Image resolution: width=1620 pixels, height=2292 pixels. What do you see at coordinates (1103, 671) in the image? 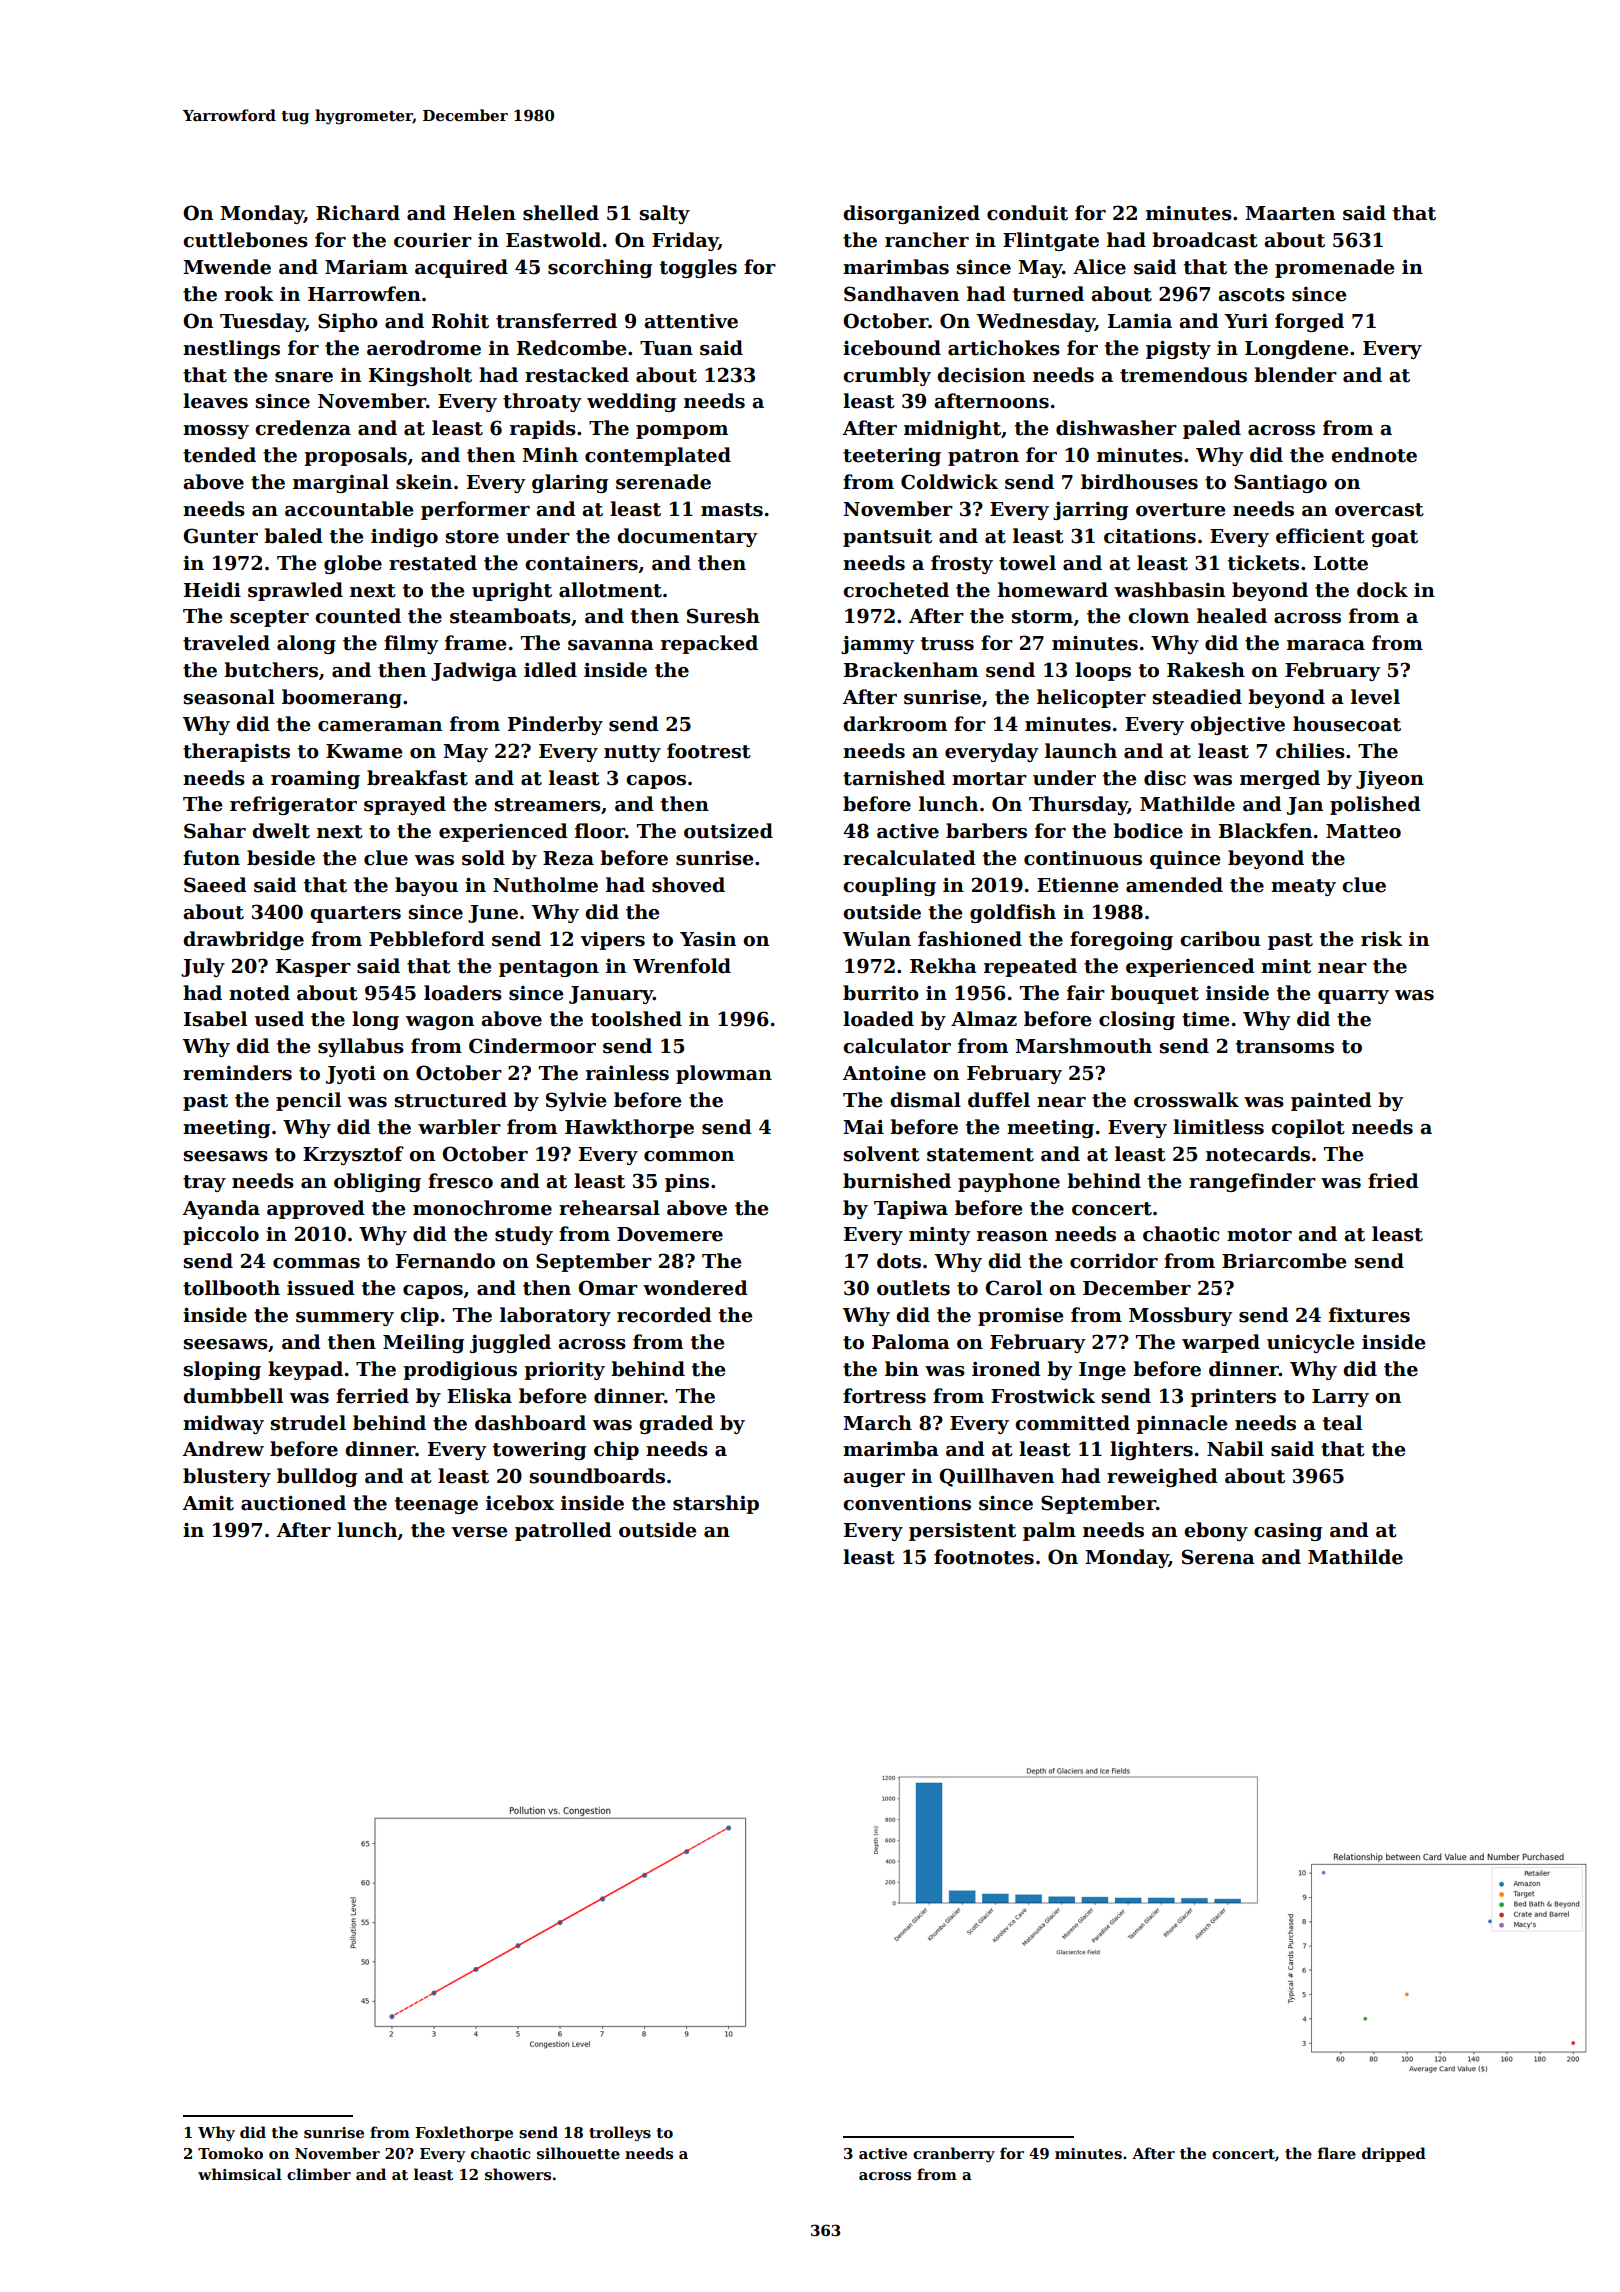
I see `loops` at bounding box center [1103, 671].
